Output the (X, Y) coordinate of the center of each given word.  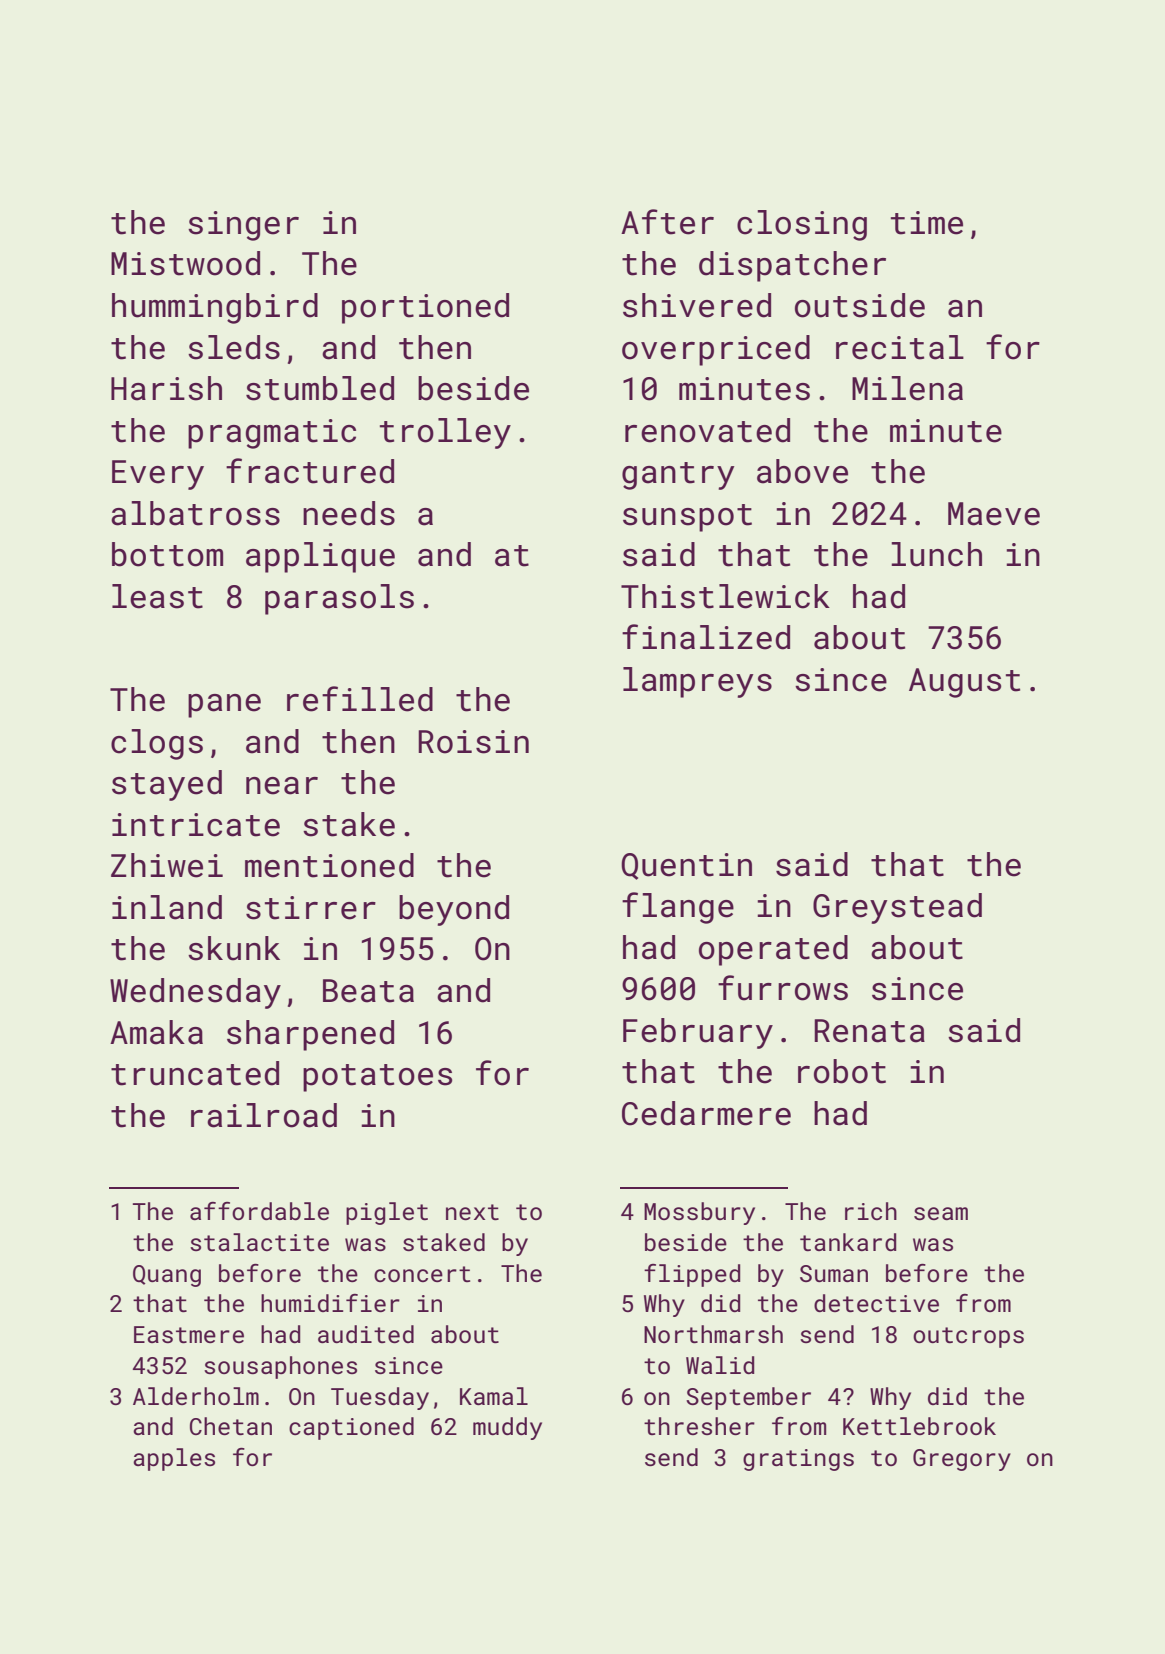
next (472, 1212)
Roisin (473, 742)
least (157, 596)
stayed (167, 785)
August (964, 683)
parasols (339, 599)
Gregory (962, 1460)
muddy (507, 1428)
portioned (425, 308)
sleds (234, 347)
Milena (907, 388)
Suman (834, 1273)
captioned (351, 1428)
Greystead (897, 908)
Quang (167, 1276)
